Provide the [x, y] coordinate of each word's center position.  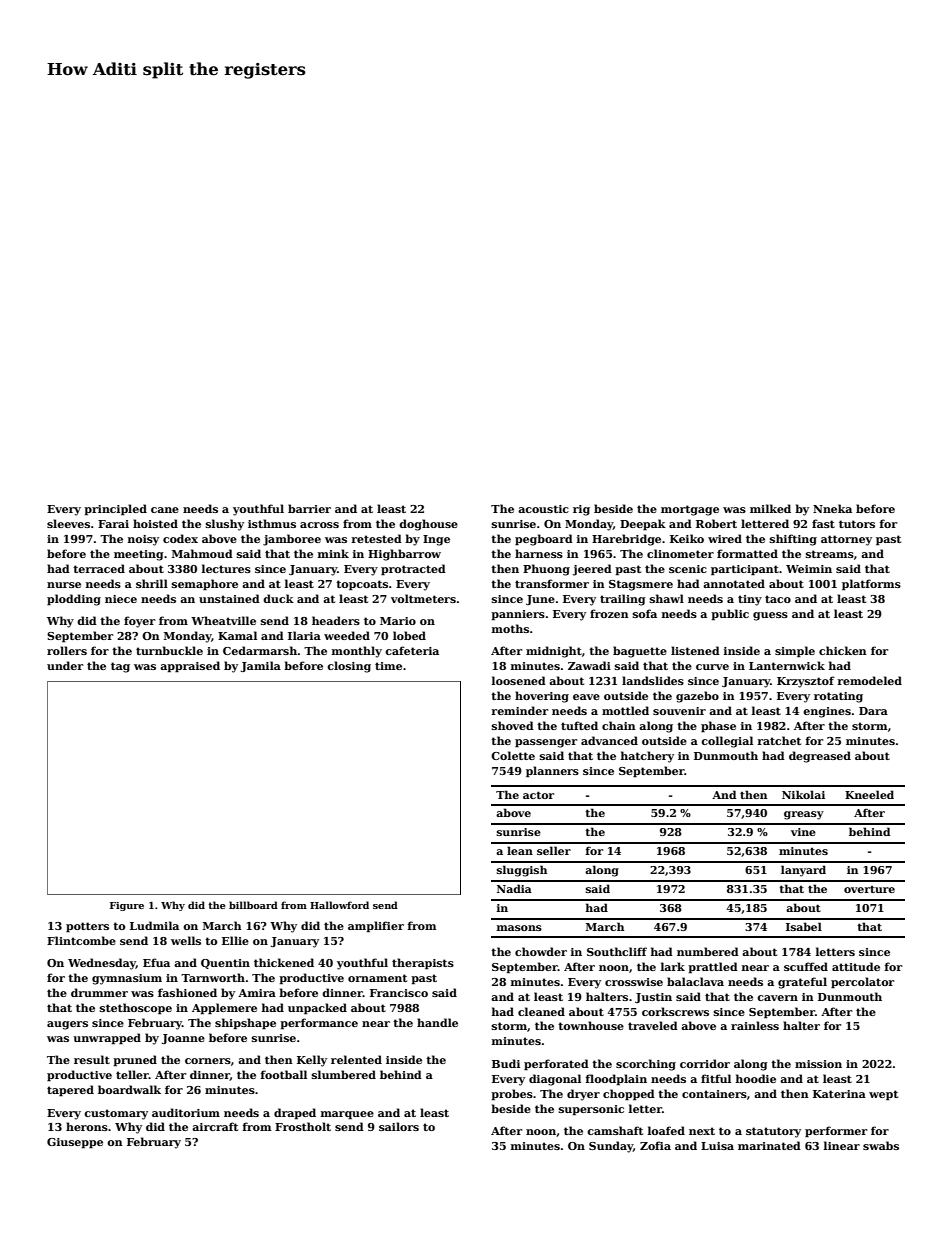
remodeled [869, 680]
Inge [436, 540]
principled [115, 510]
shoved [513, 725]
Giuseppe [75, 1143]
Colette [513, 755]
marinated [769, 1145]
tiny [750, 600]
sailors [399, 1126]
